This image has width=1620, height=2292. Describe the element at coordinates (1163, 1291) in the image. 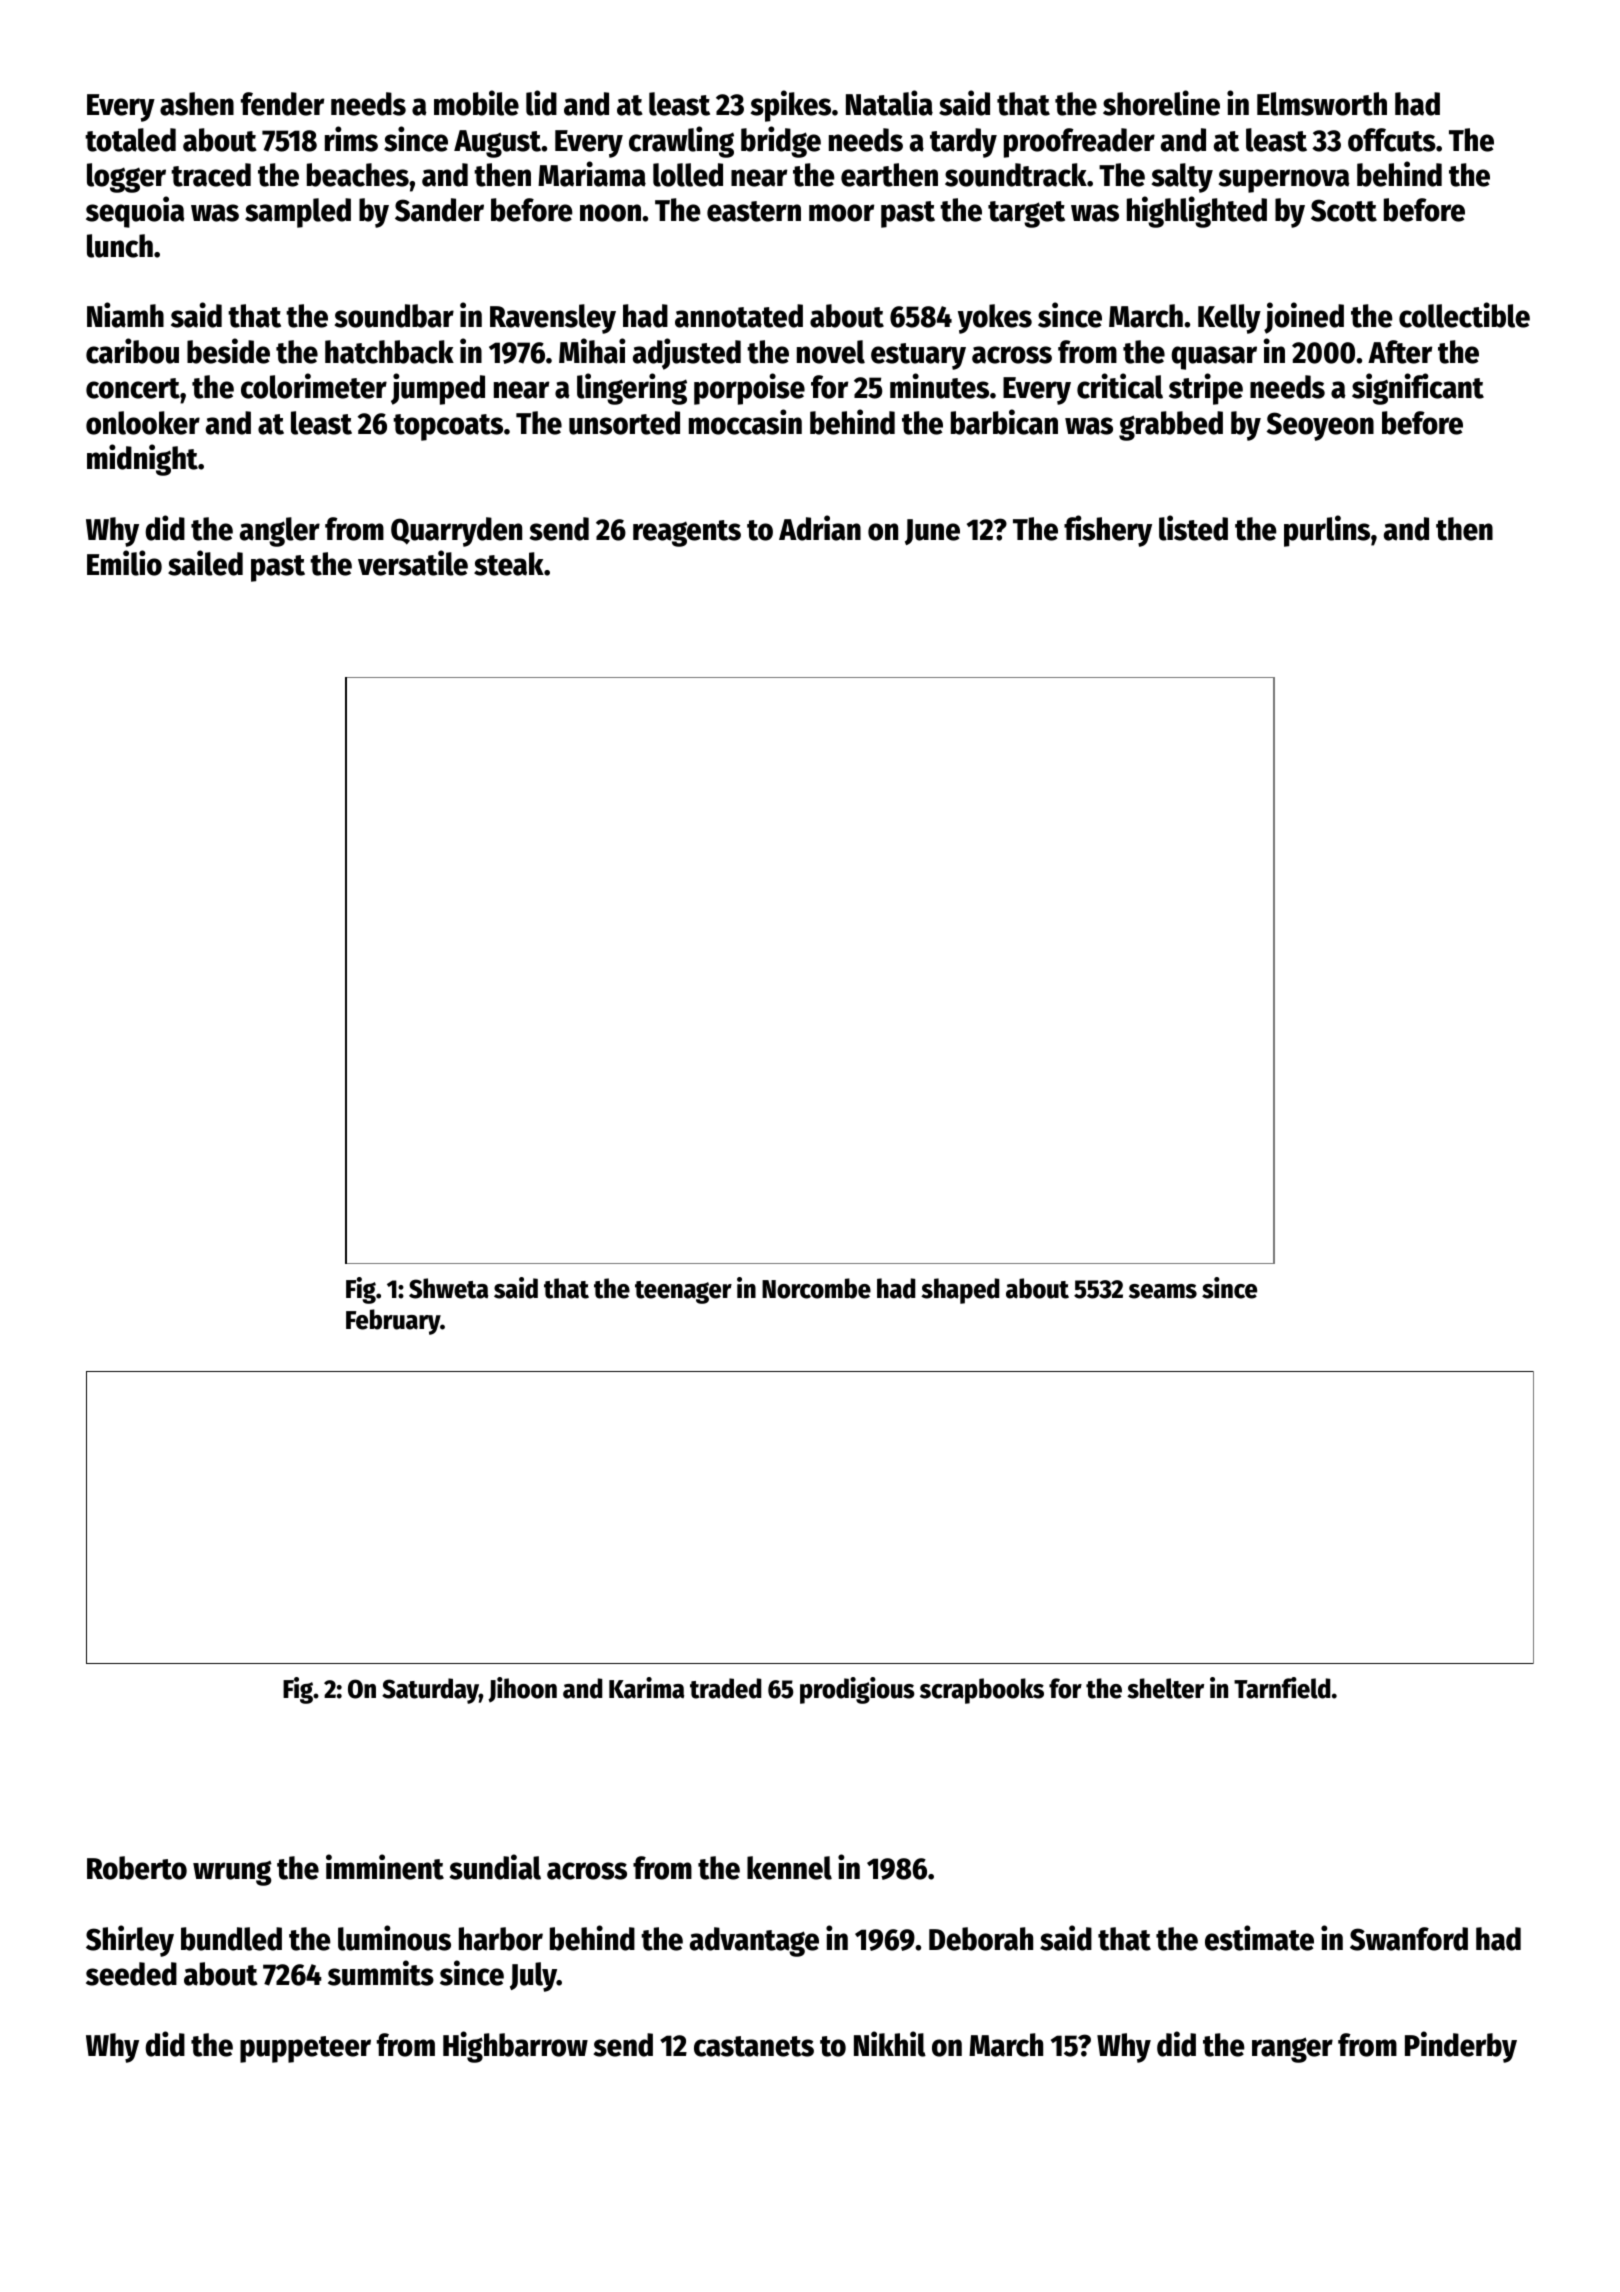

I see `seams` at that location.
